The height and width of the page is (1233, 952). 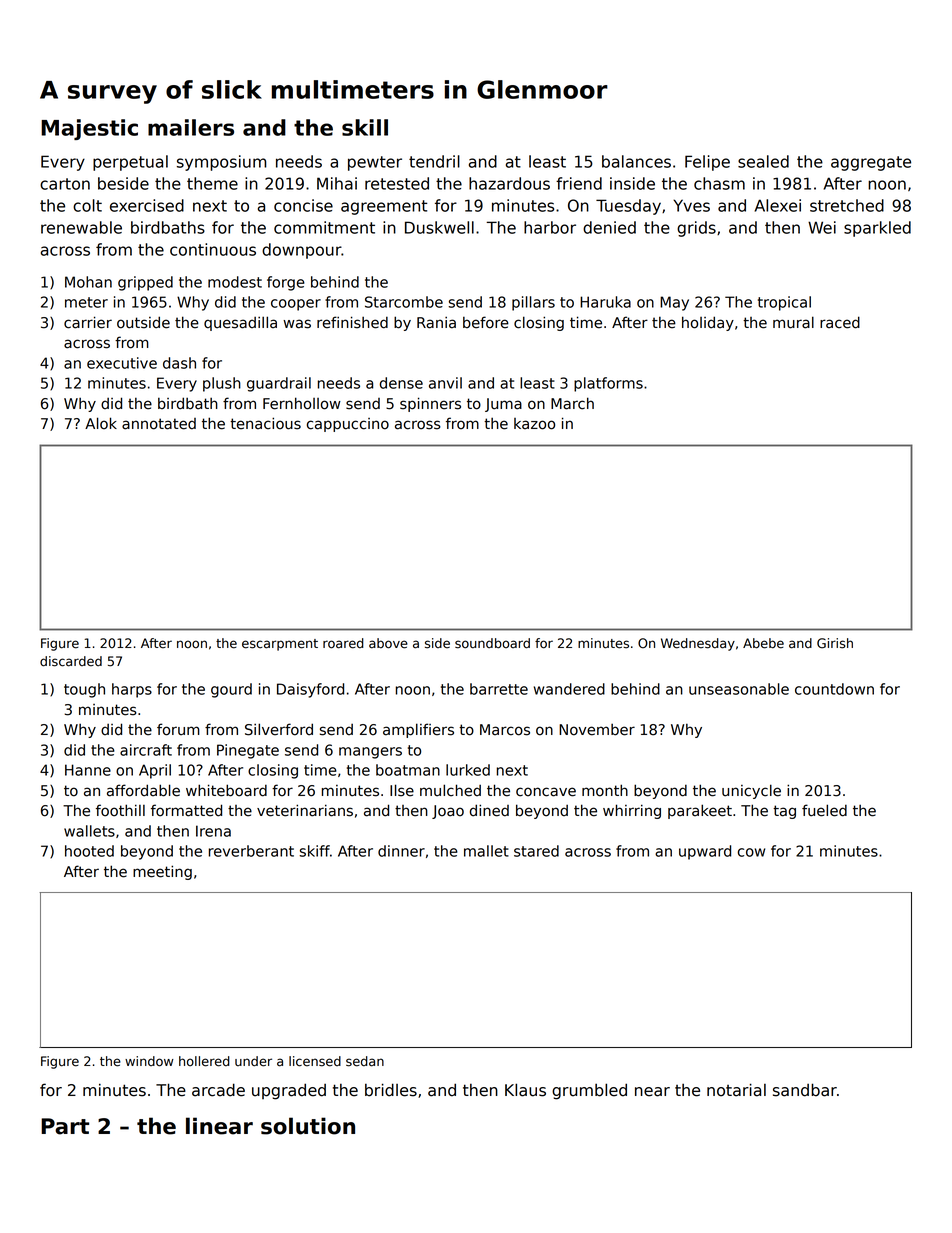 What do you see at coordinates (365, 1061) in the page?
I see `sedan` at bounding box center [365, 1061].
